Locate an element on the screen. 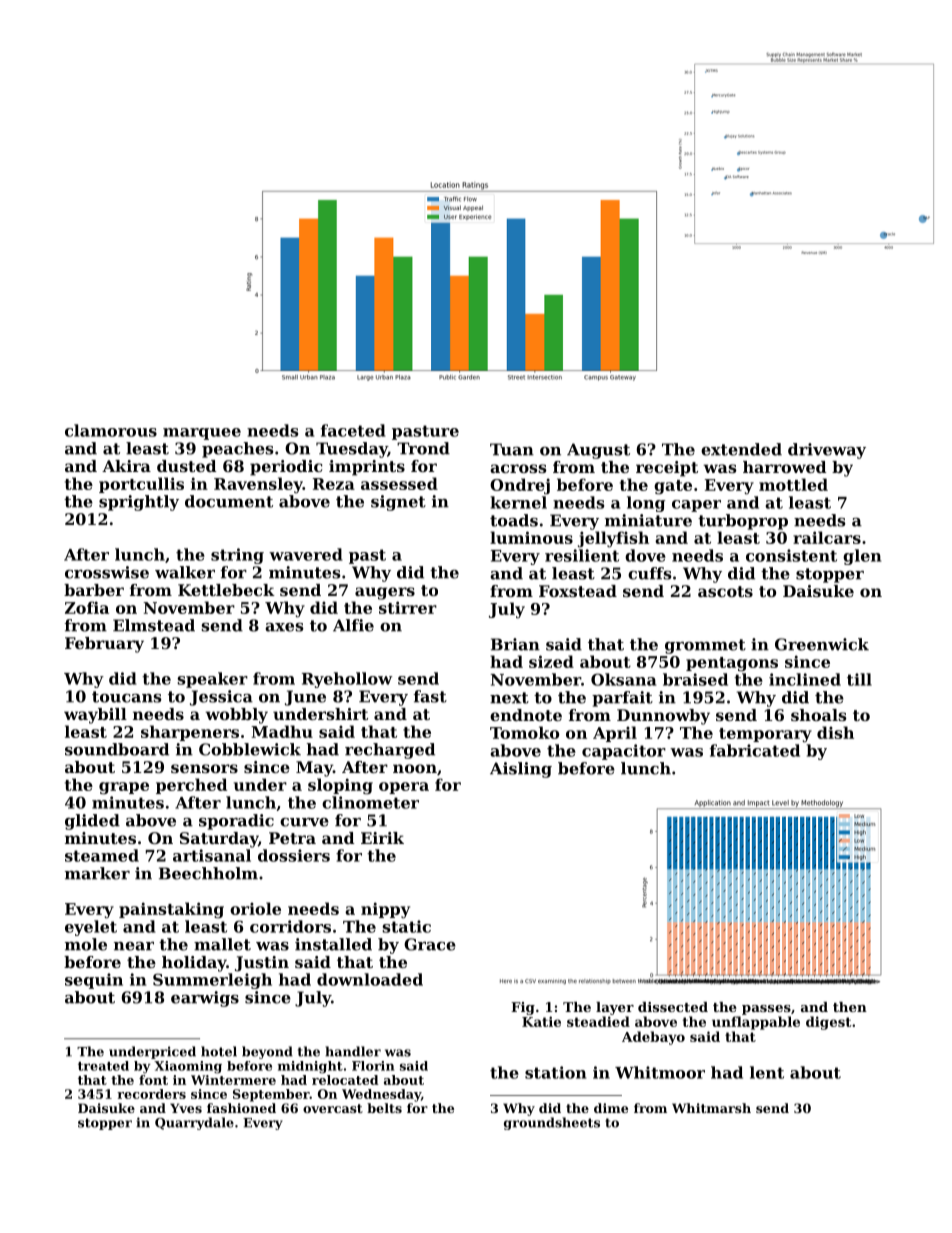  station is located at coordinates (555, 1072).
